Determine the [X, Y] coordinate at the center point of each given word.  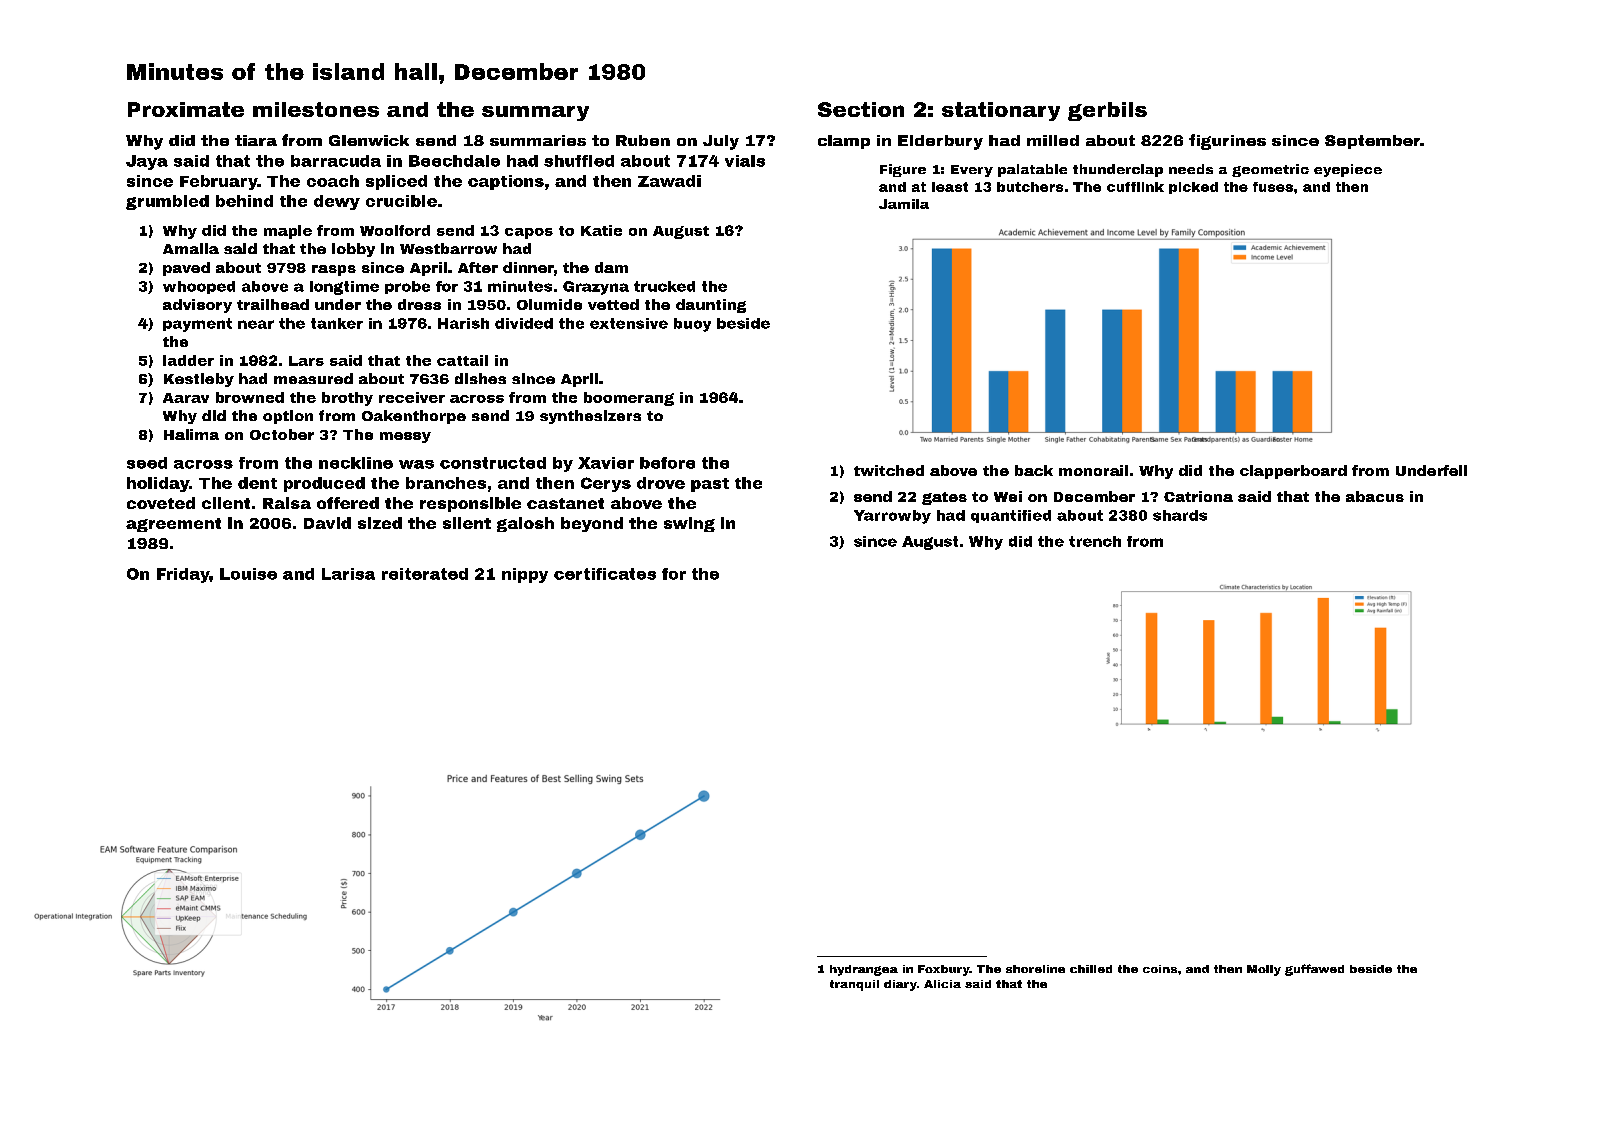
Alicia [942, 984]
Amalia [191, 248]
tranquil [854, 985]
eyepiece [1348, 170]
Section [861, 109]
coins [1160, 969]
